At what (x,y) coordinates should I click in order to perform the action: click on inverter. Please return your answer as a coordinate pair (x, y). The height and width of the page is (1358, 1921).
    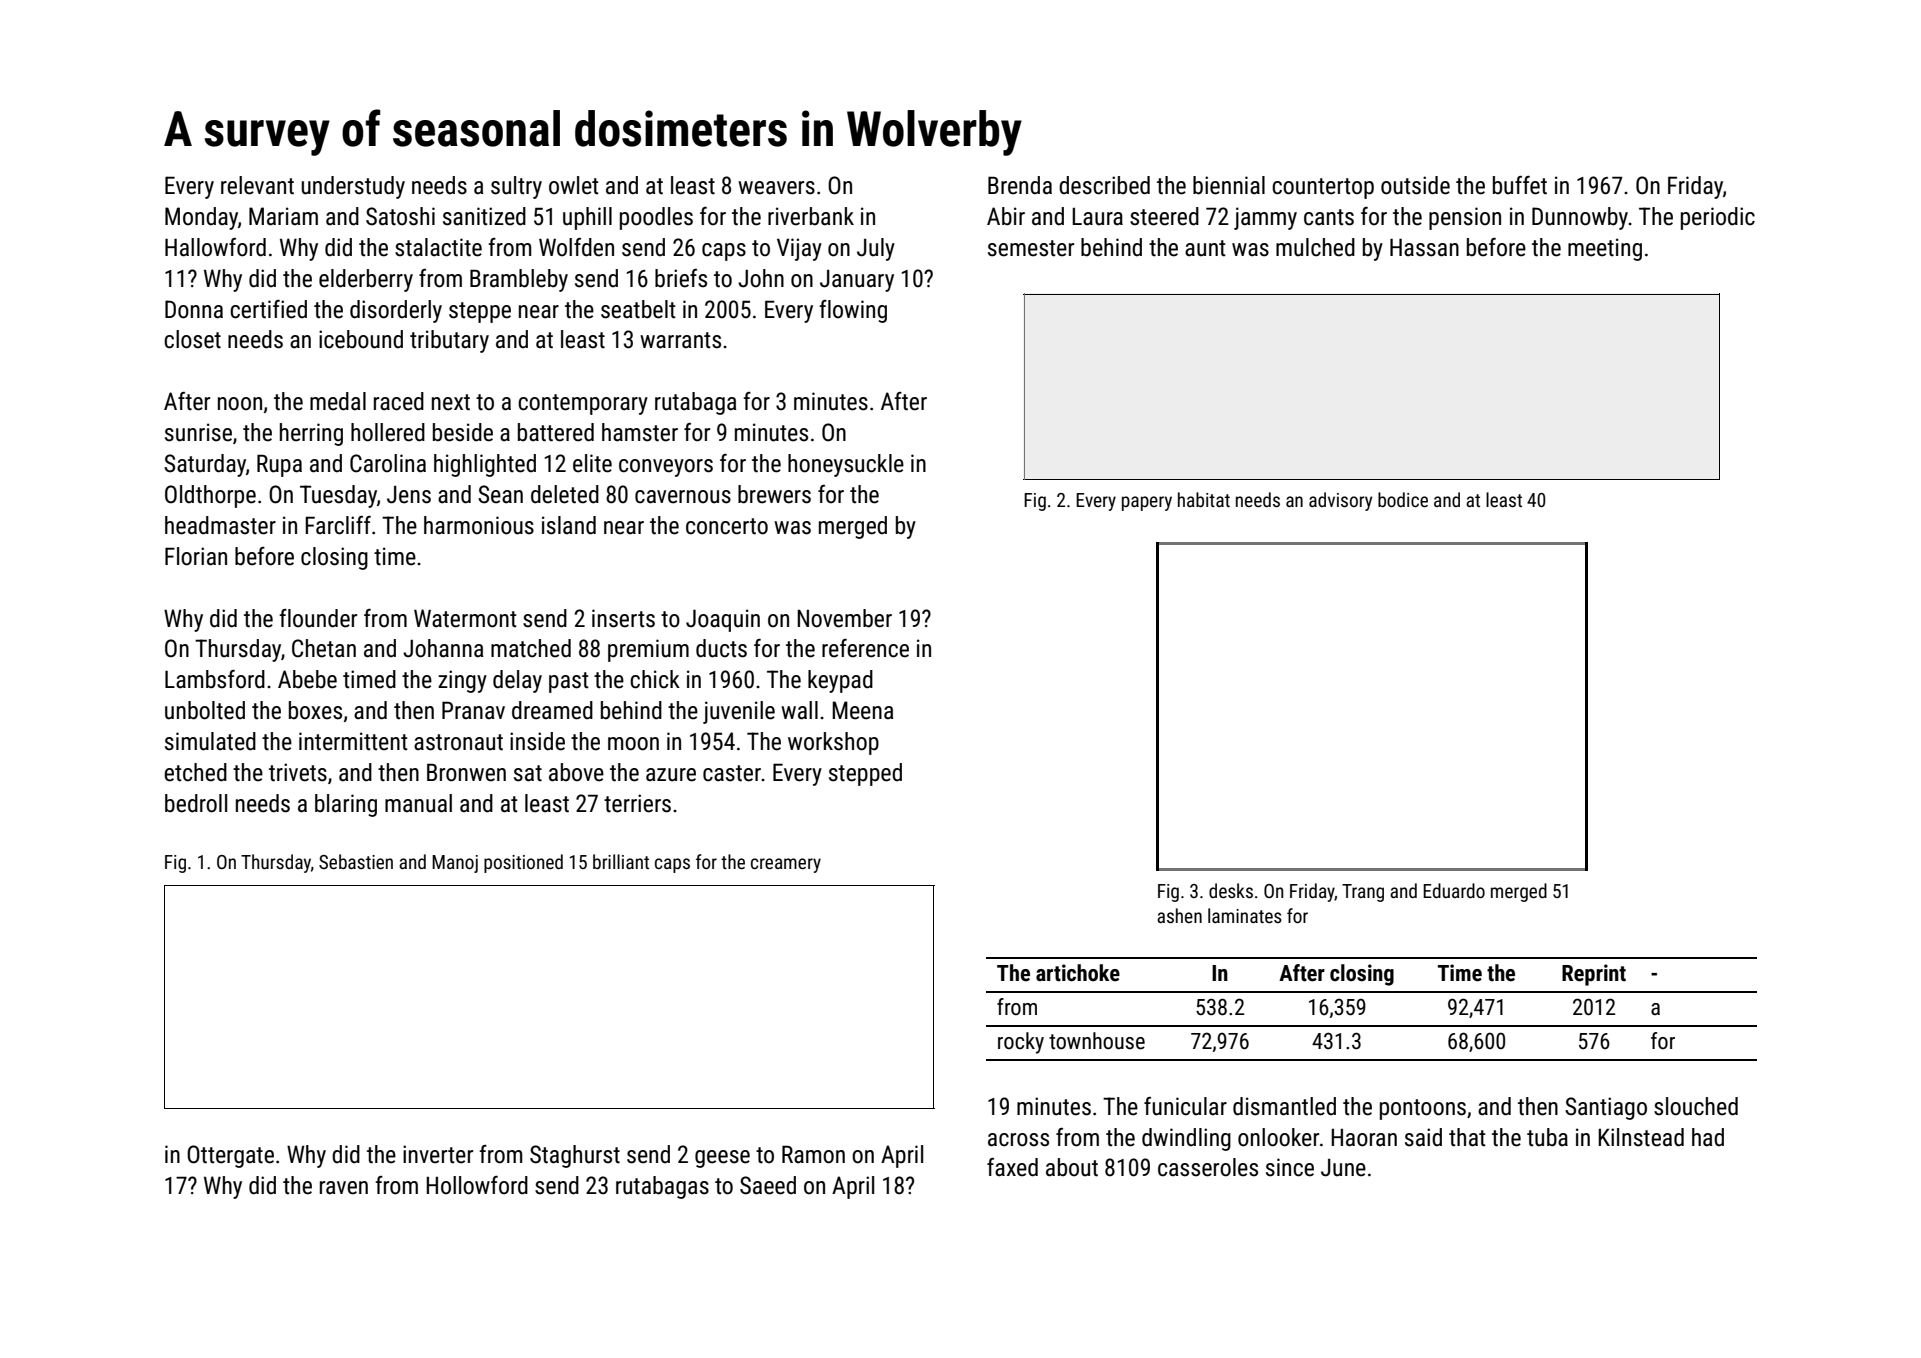
    Looking at the image, I should click on (438, 1154).
